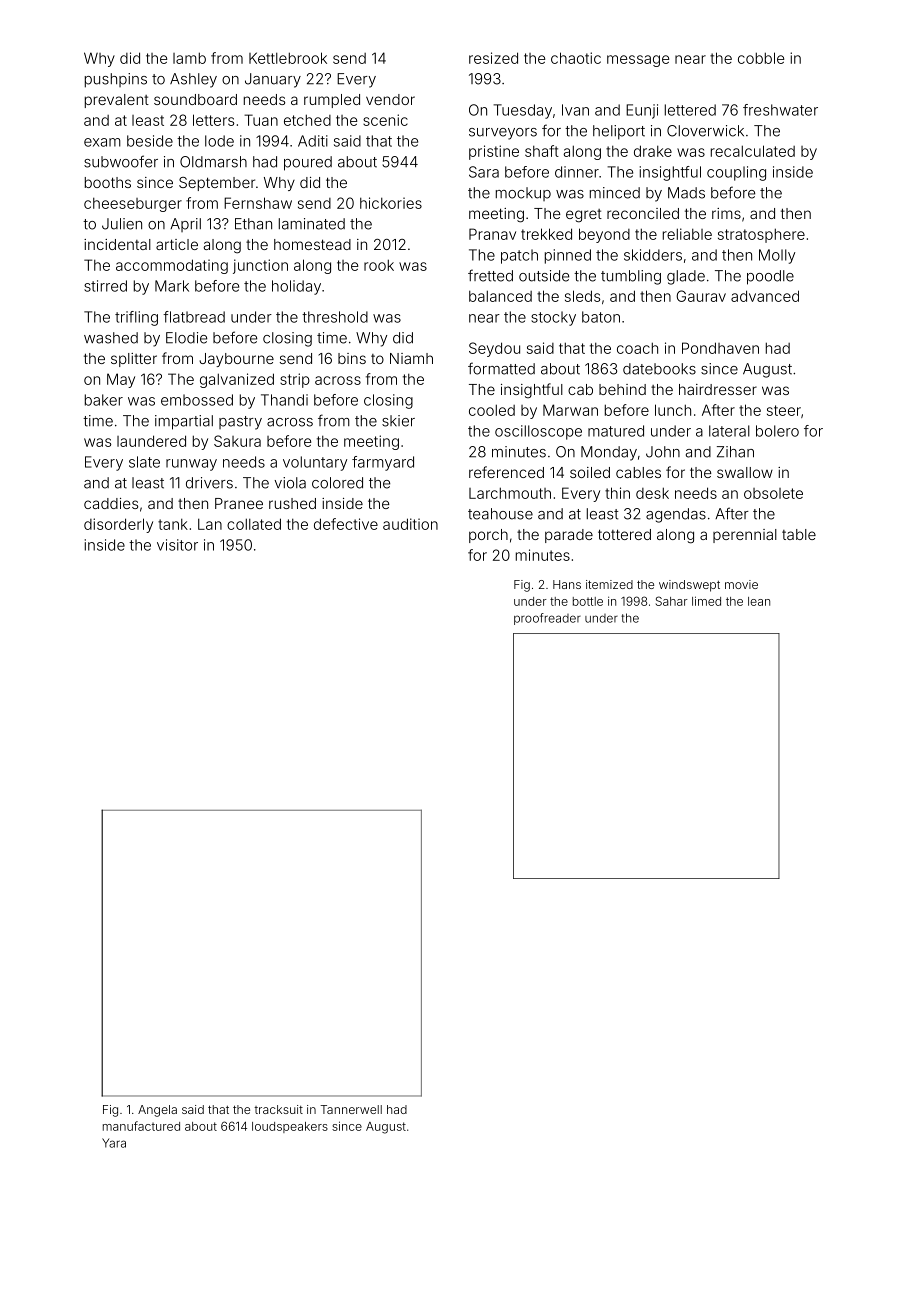  What do you see at coordinates (273, 80) in the page?
I see `January` at bounding box center [273, 80].
